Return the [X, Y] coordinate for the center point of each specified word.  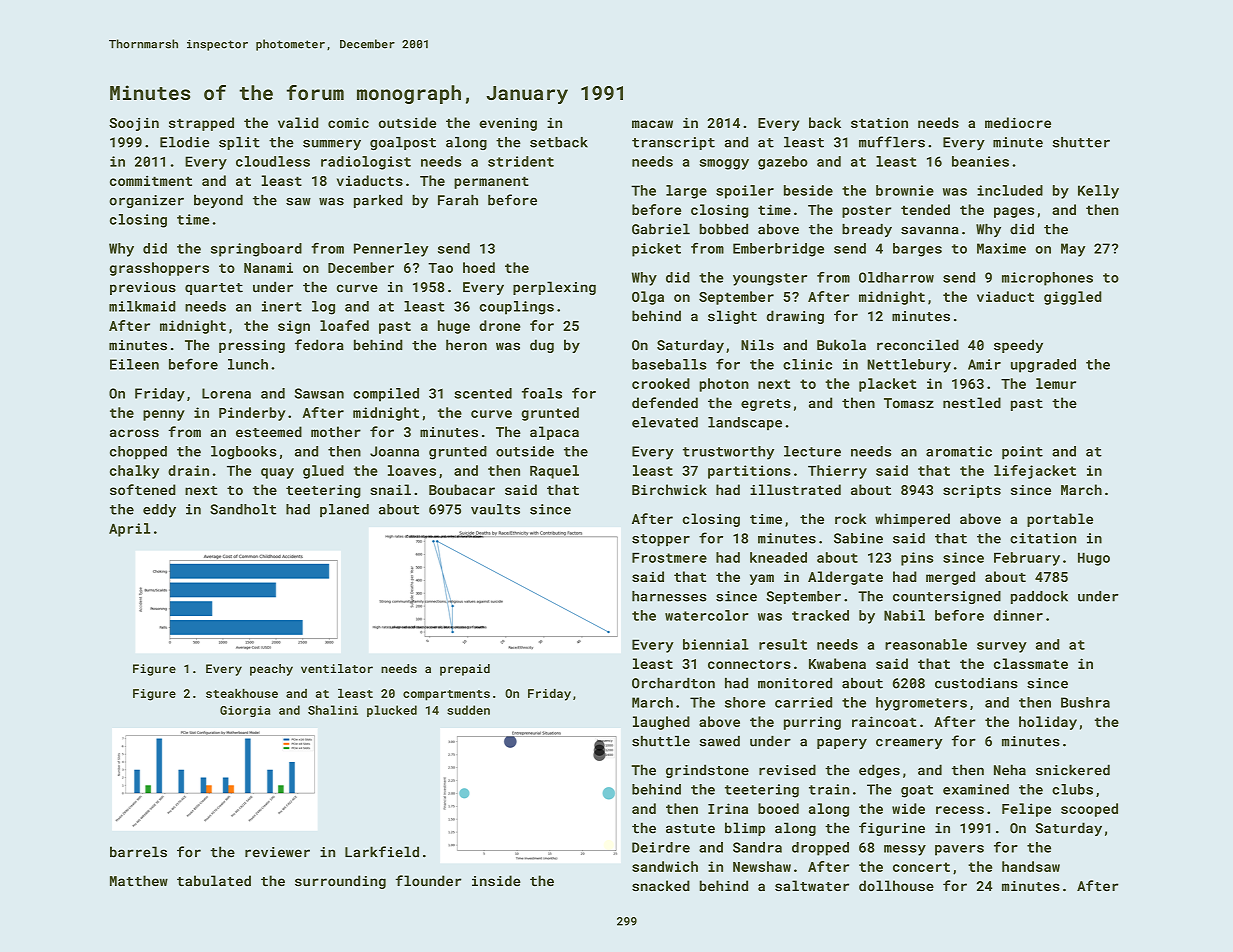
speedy [1018, 346]
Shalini [333, 710]
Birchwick [669, 489]
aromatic [959, 451]
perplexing [554, 288]
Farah [458, 200]
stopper [661, 540]
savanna [930, 230]
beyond [218, 201]
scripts [972, 491]
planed [344, 510]
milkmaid [142, 306]
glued [323, 472]
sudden [468, 710]
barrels [138, 852]
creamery [909, 743]
